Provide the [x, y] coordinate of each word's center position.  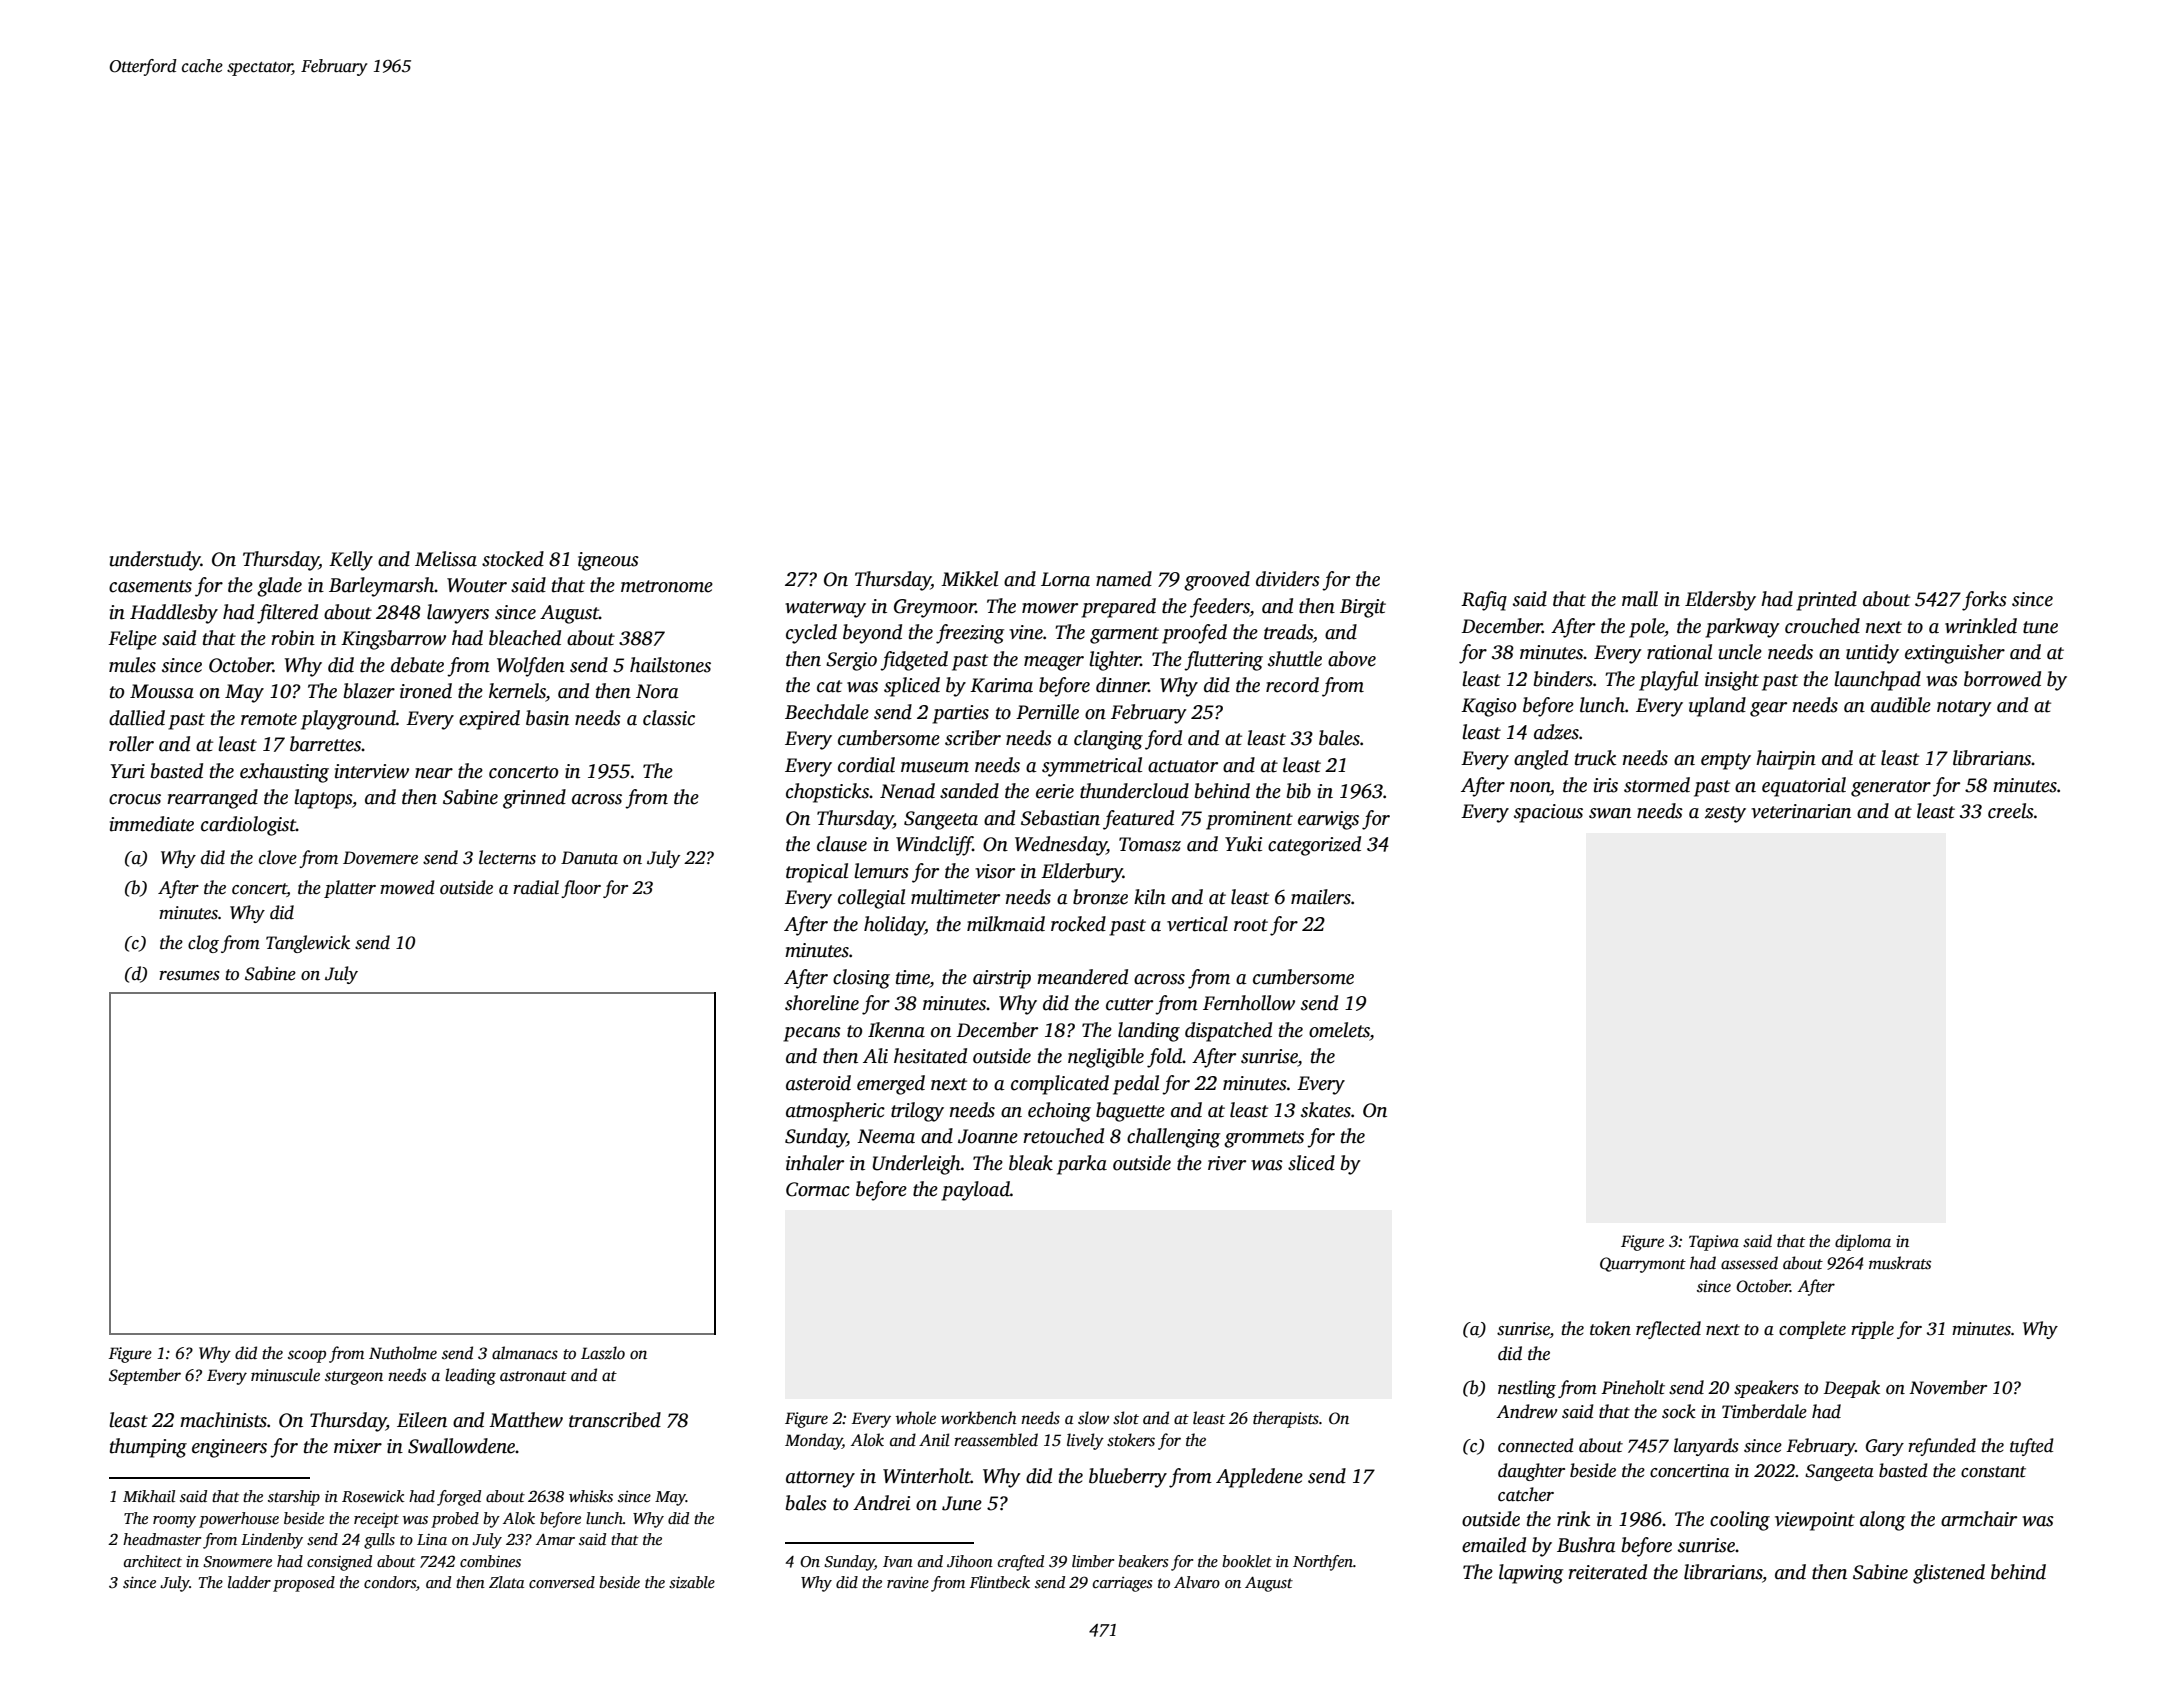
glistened [1949, 1574]
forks [1984, 601]
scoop [307, 1356]
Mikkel [969, 579]
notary [1964, 708]
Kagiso [1488, 707]
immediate [152, 824]
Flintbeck [1000, 1582]
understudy [155, 561]
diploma [1863, 1242]
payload [975, 1191]
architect [153, 1561]
